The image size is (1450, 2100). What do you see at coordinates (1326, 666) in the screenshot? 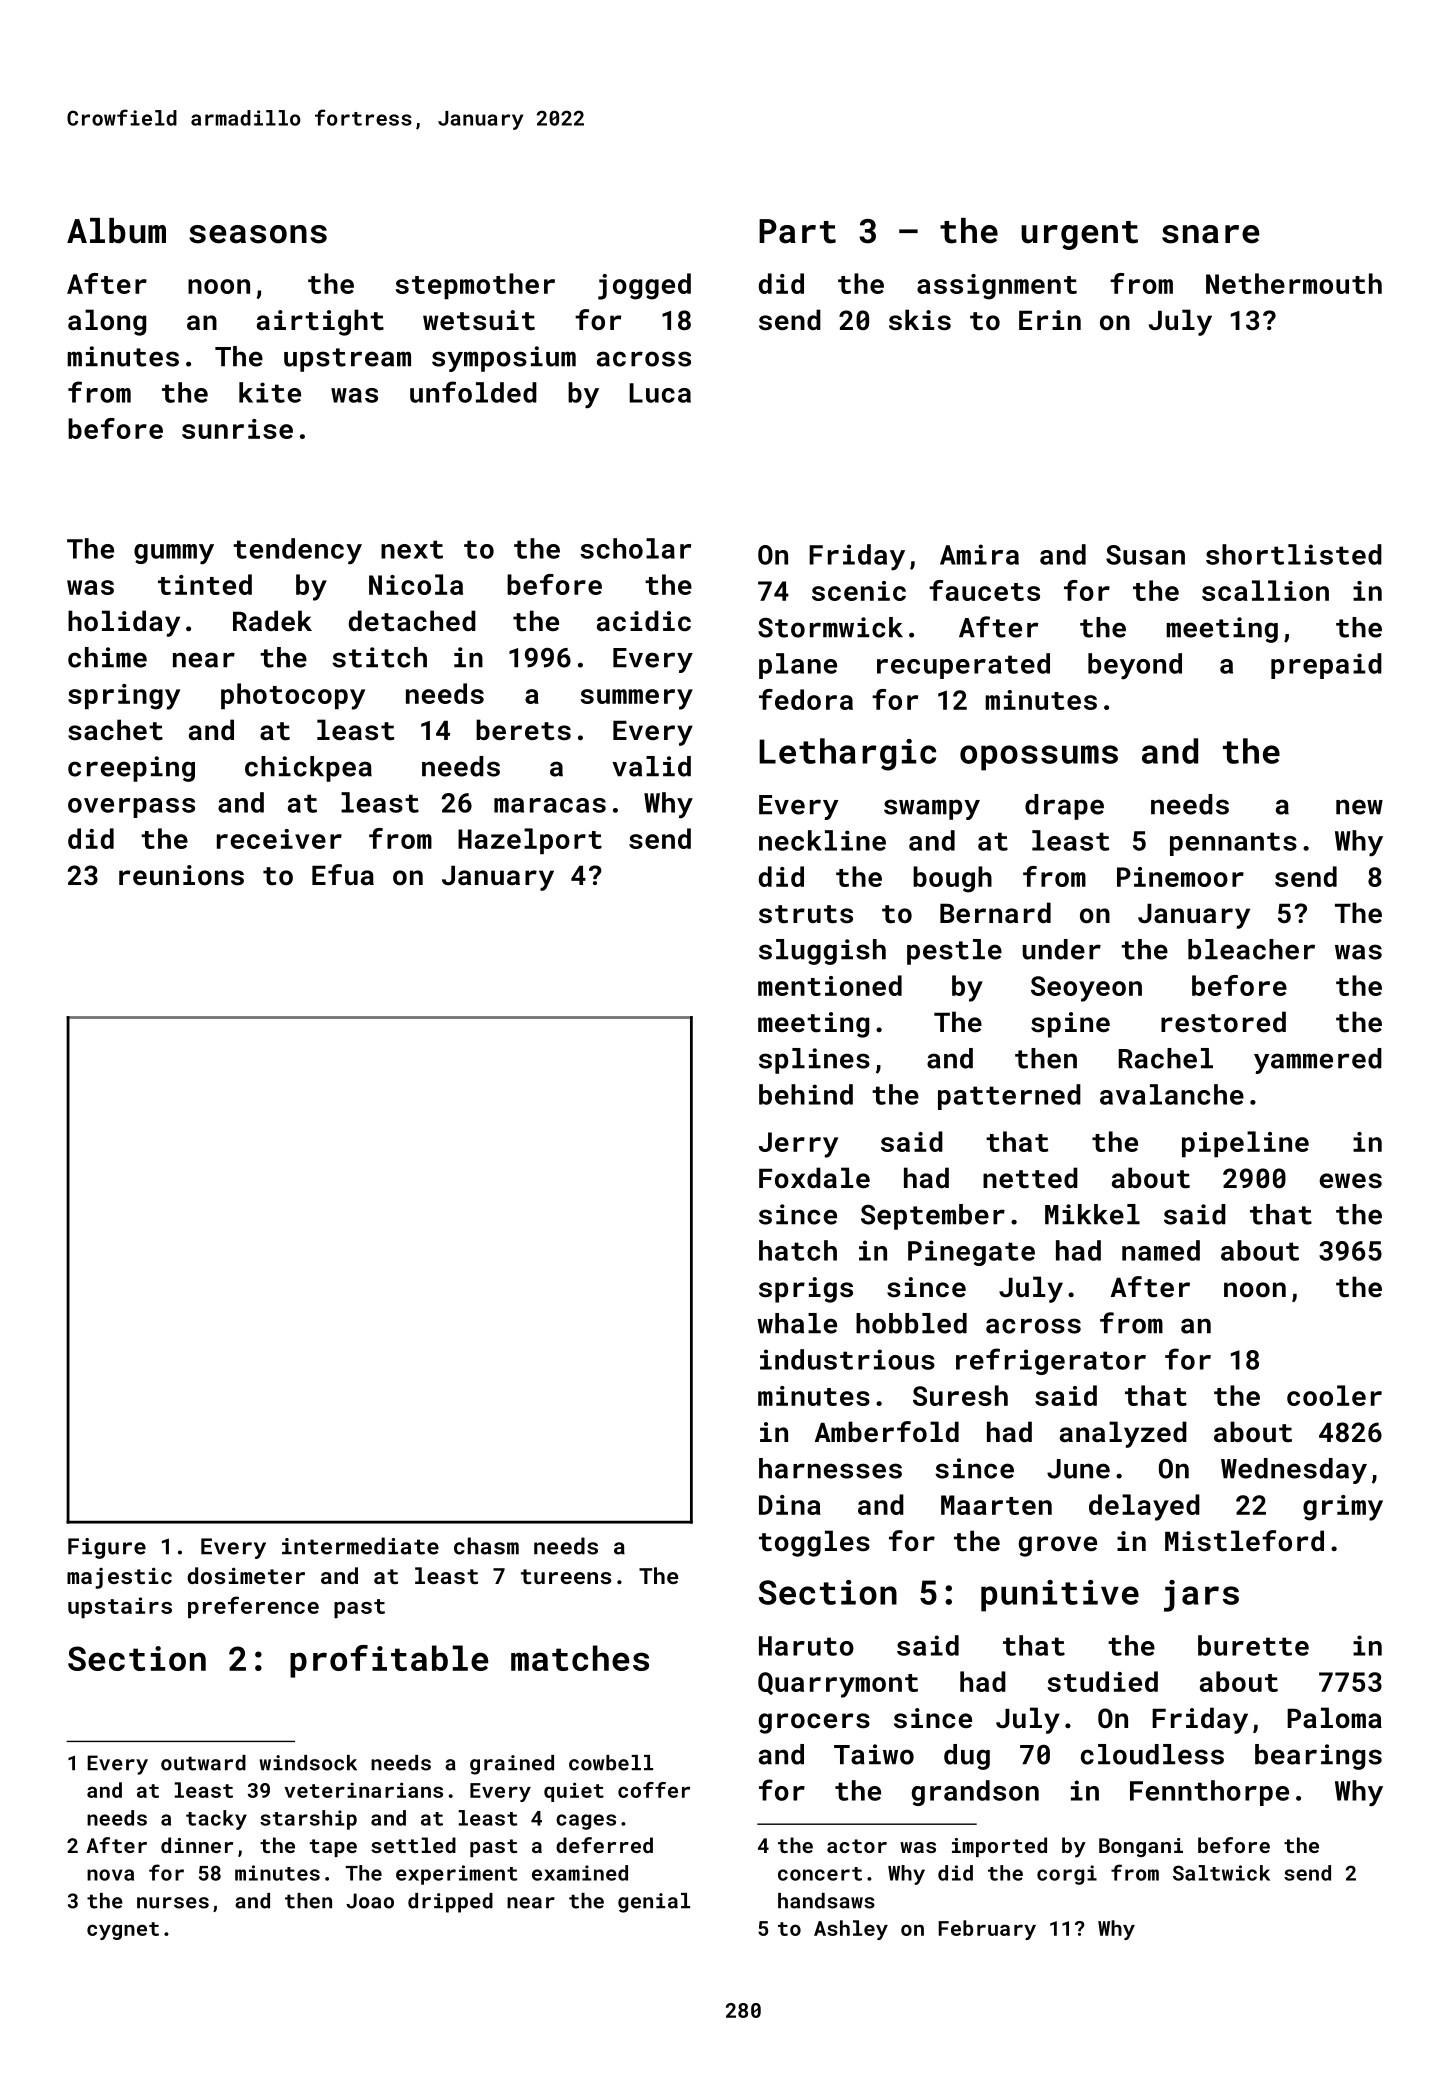
I see `prepaid` at bounding box center [1326, 666].
